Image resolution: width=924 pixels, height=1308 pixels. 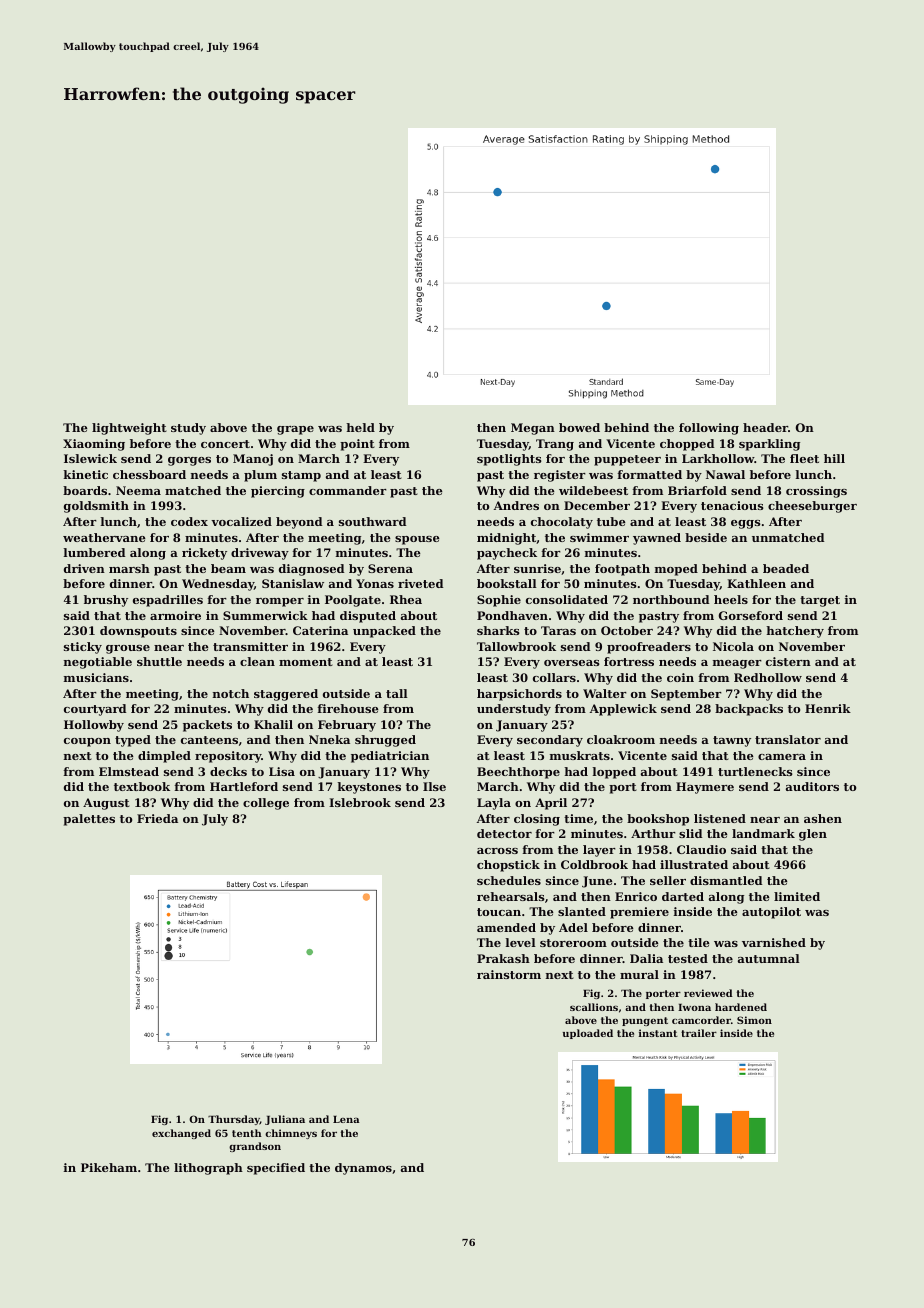 I want to click on Pikeham, so click(x=109, y=1167).
